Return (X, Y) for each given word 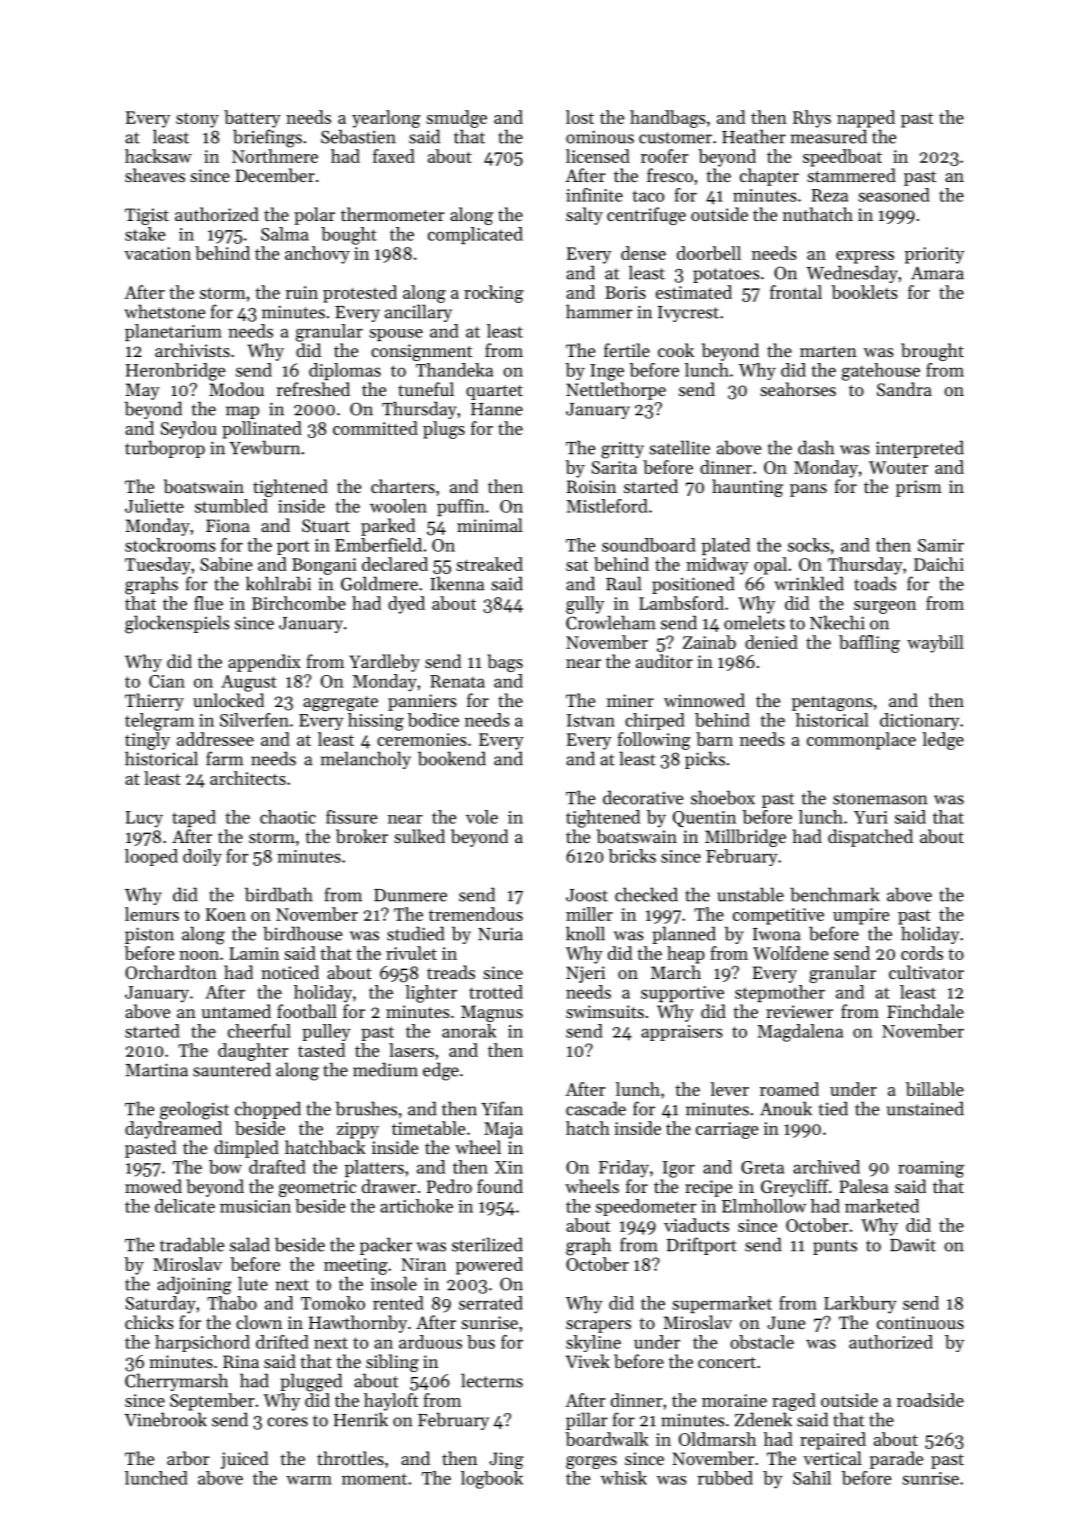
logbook (492, 1480)
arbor (188, 1458)
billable (935, 1089)
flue (208, 603)
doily (202, 857)
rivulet (411, 953)
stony (197, 120)
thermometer (393, 214)
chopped (268, 1110)
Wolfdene (790, 953)
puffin (461, 507)
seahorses (798, 389)
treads (451, 972)
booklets (864, 292)
